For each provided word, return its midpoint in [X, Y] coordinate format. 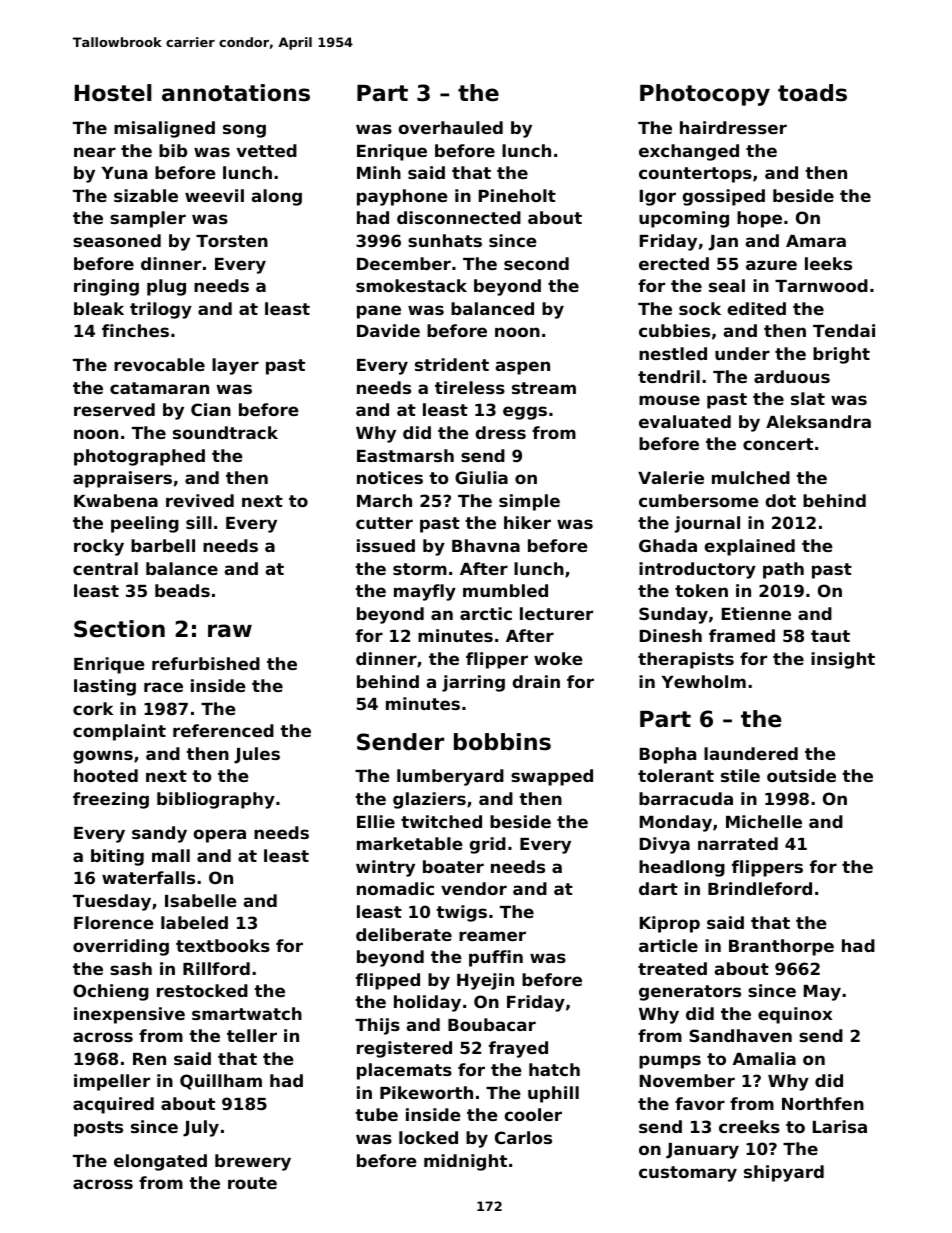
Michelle [764, 821]
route [252, 1183]
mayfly [425, 592]
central [105, 568]
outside [801, 775]
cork [93, 708]
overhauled [450, 127]
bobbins [502, 742]
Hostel [113, 93]
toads [812, 93]
